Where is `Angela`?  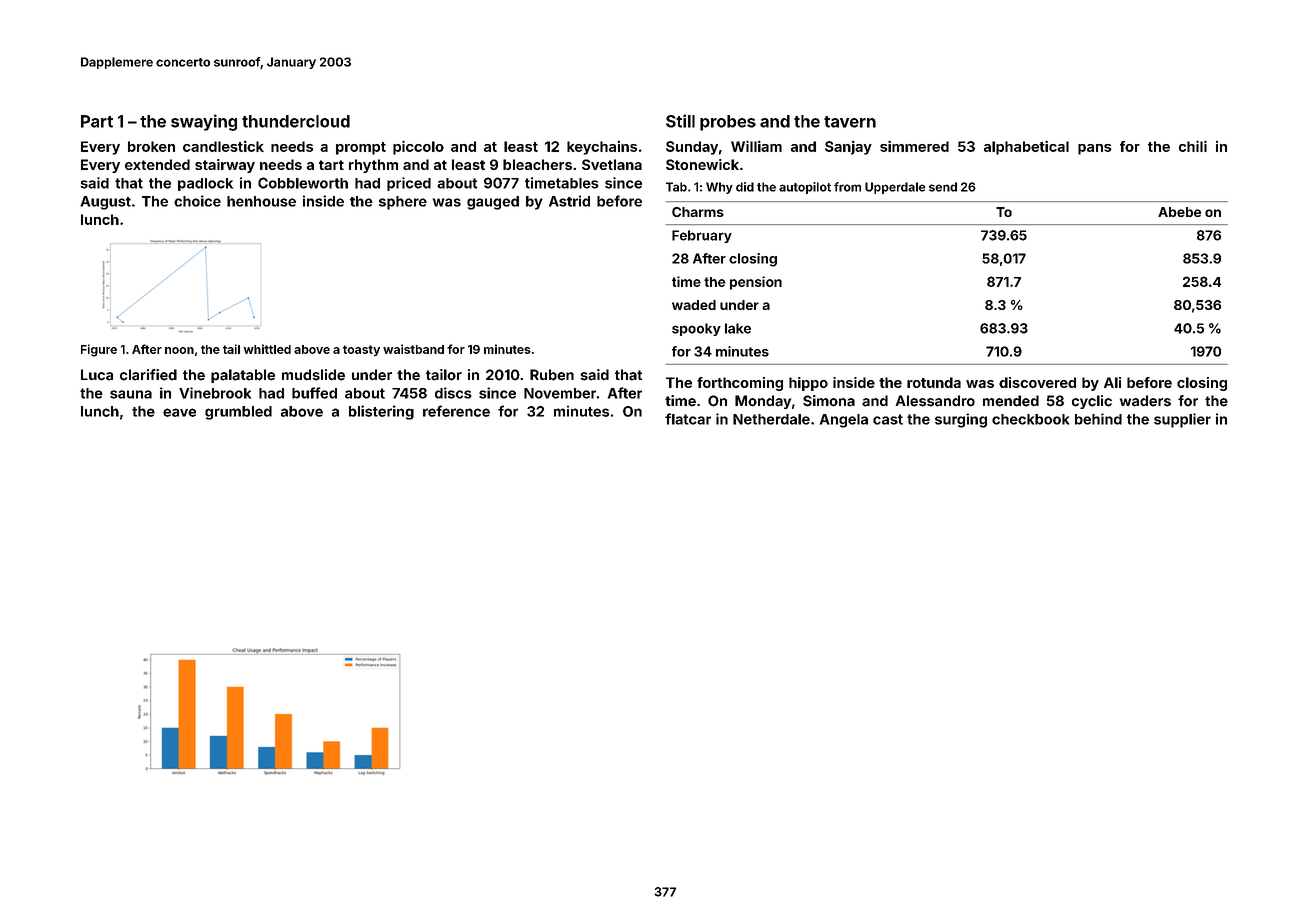
Angela is located at coordinates (844, 421).
